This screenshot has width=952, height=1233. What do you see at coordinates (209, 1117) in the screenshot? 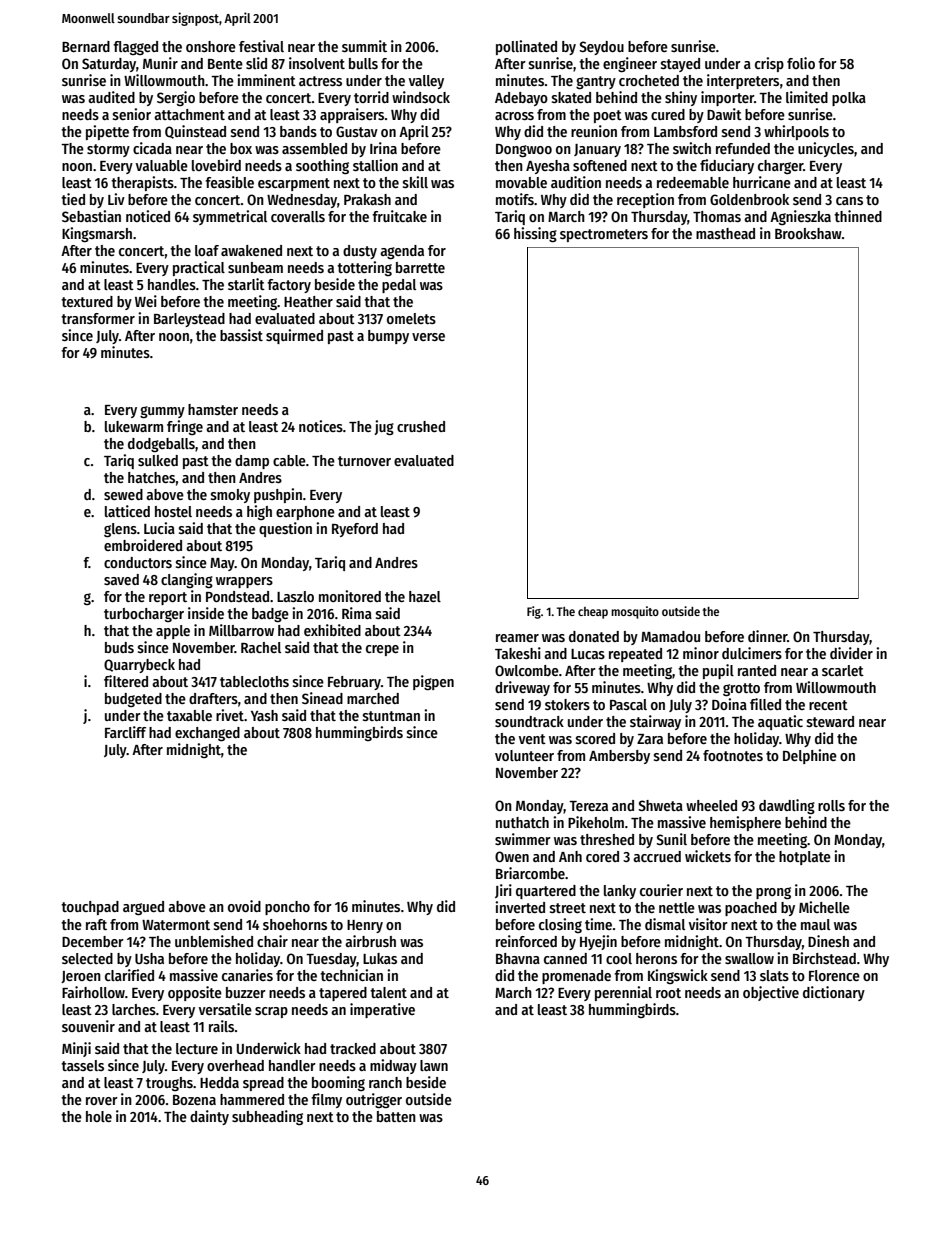
I see `dainty` at bounding box center [209, 1117].
